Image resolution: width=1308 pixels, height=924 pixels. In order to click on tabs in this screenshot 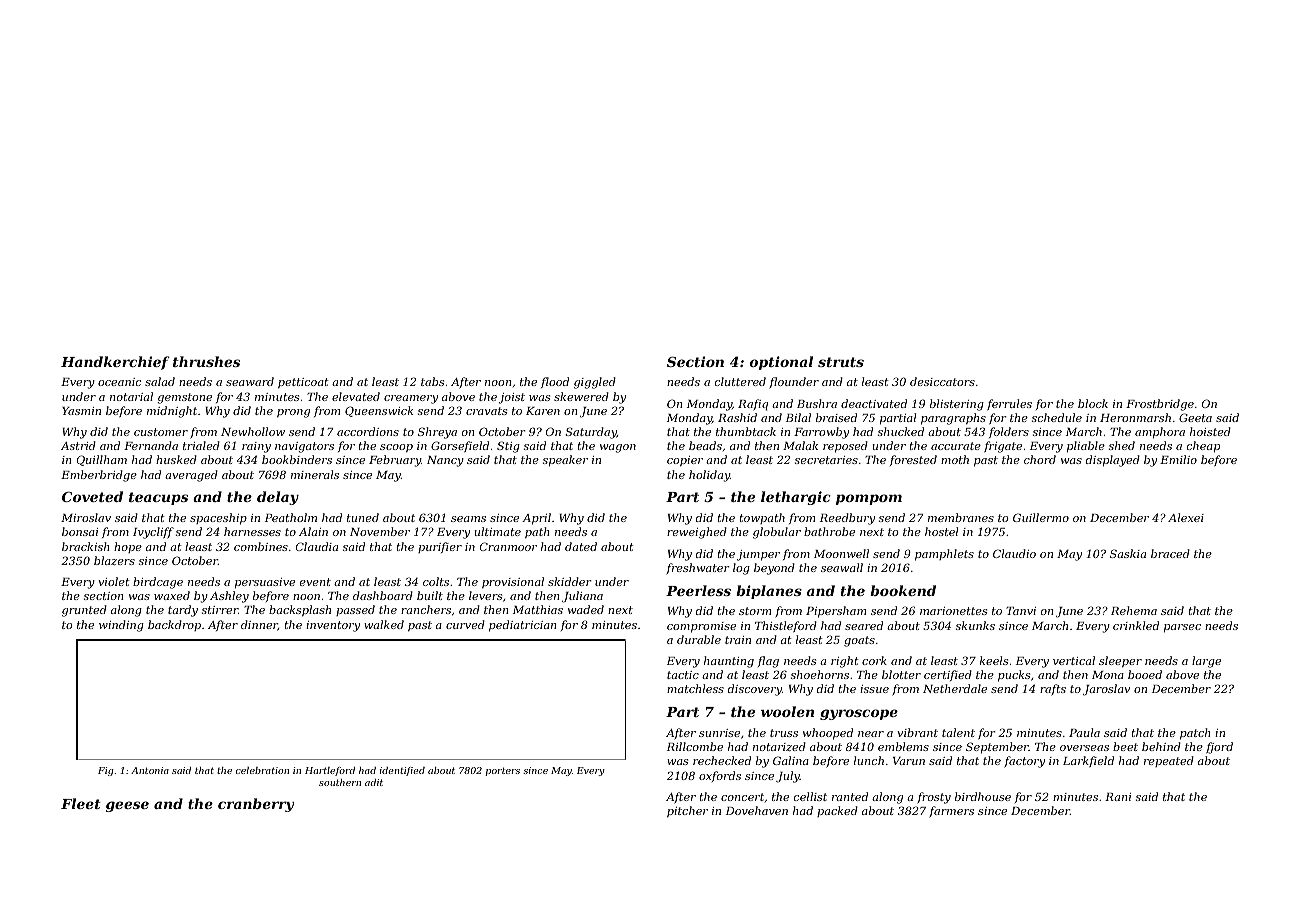, I will do `click(432, 381)`.
